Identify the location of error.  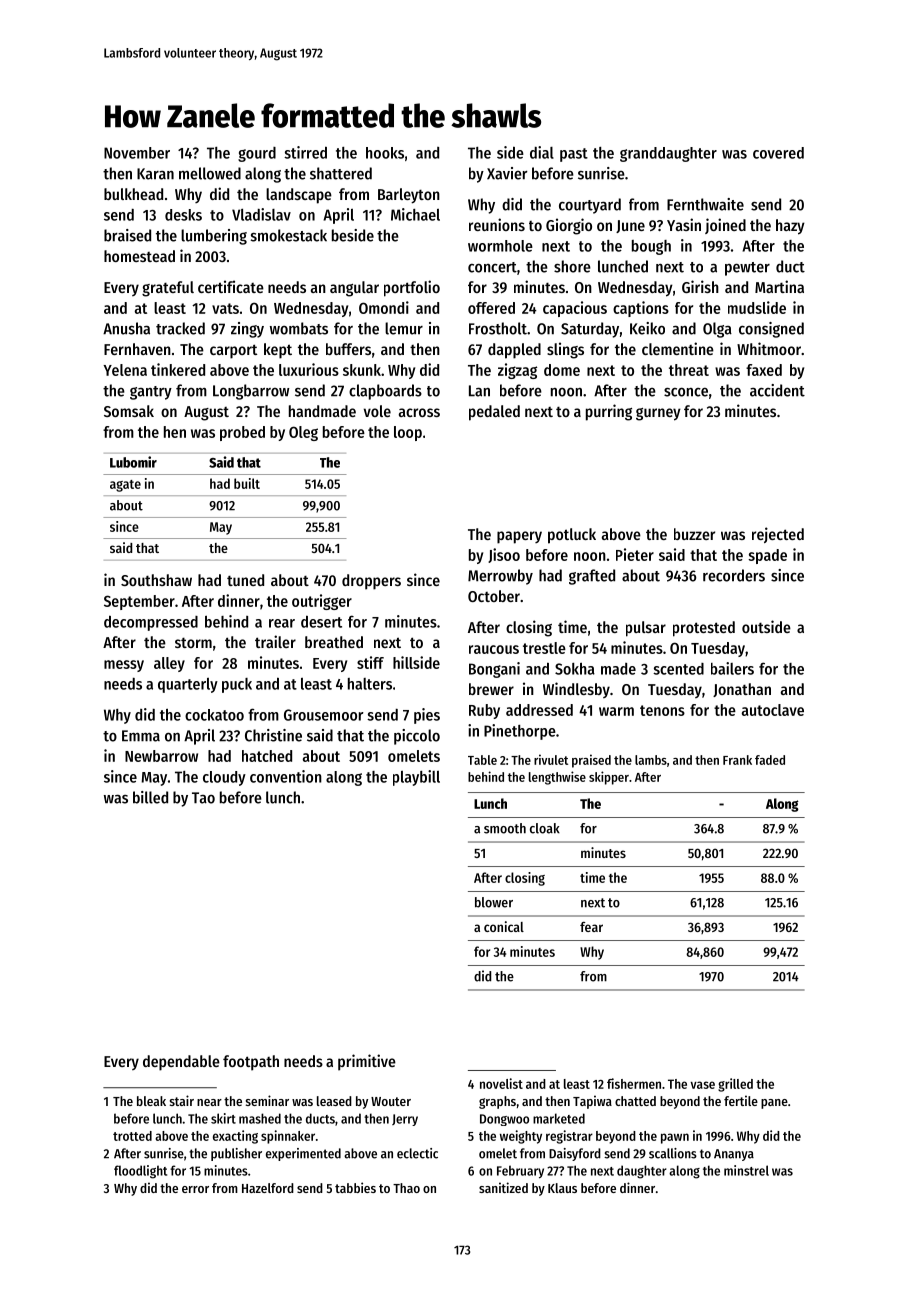
(195, 1189).
